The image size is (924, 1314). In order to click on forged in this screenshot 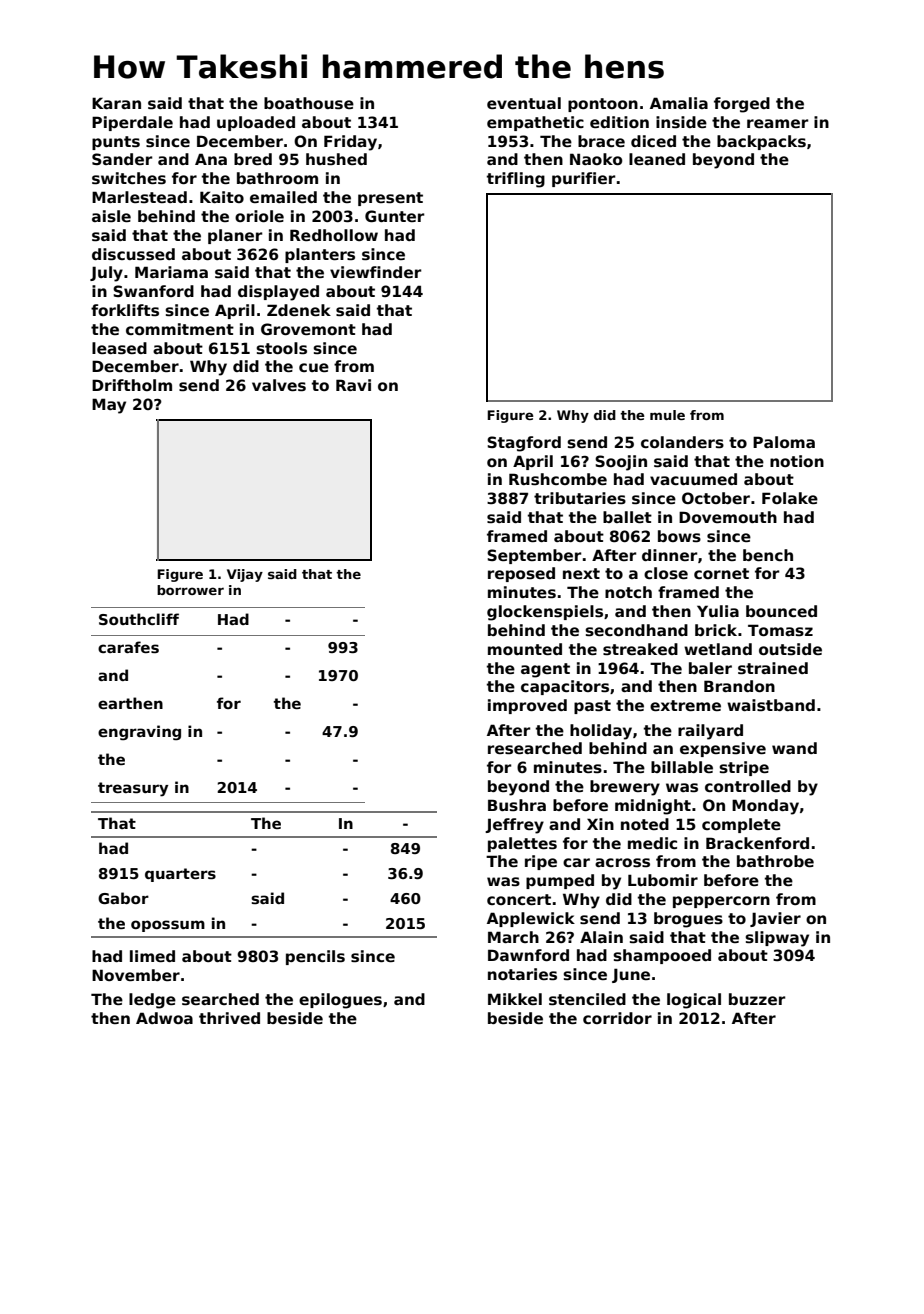, I will do `click(742, 105)`.
